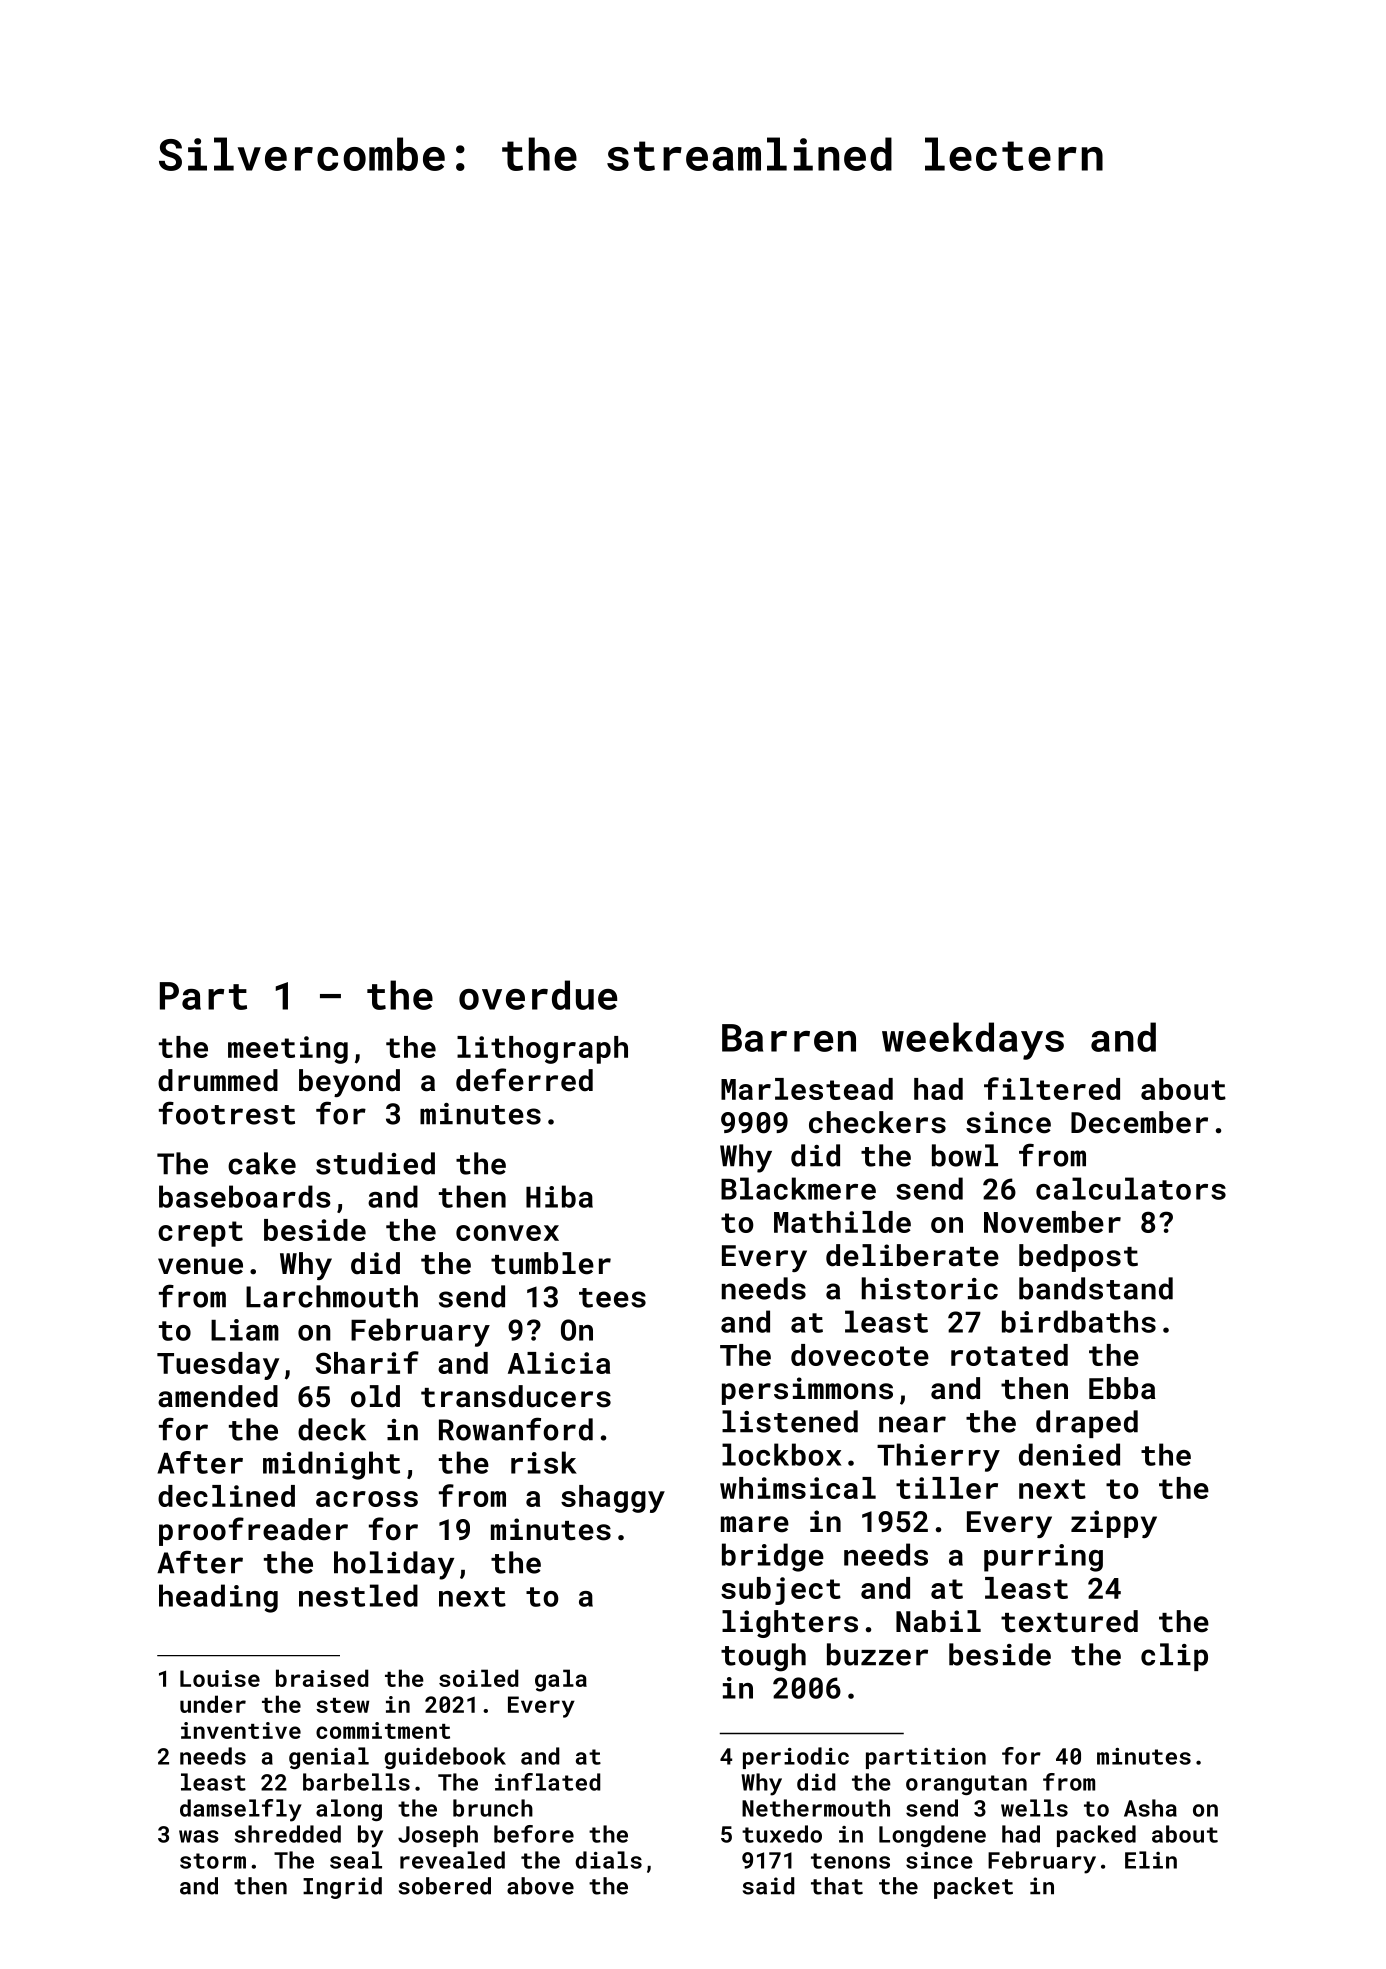  What do you see at coordinates (1087, 1424) in the page?
I see `draped` at bounding box center [1087, 1424].
